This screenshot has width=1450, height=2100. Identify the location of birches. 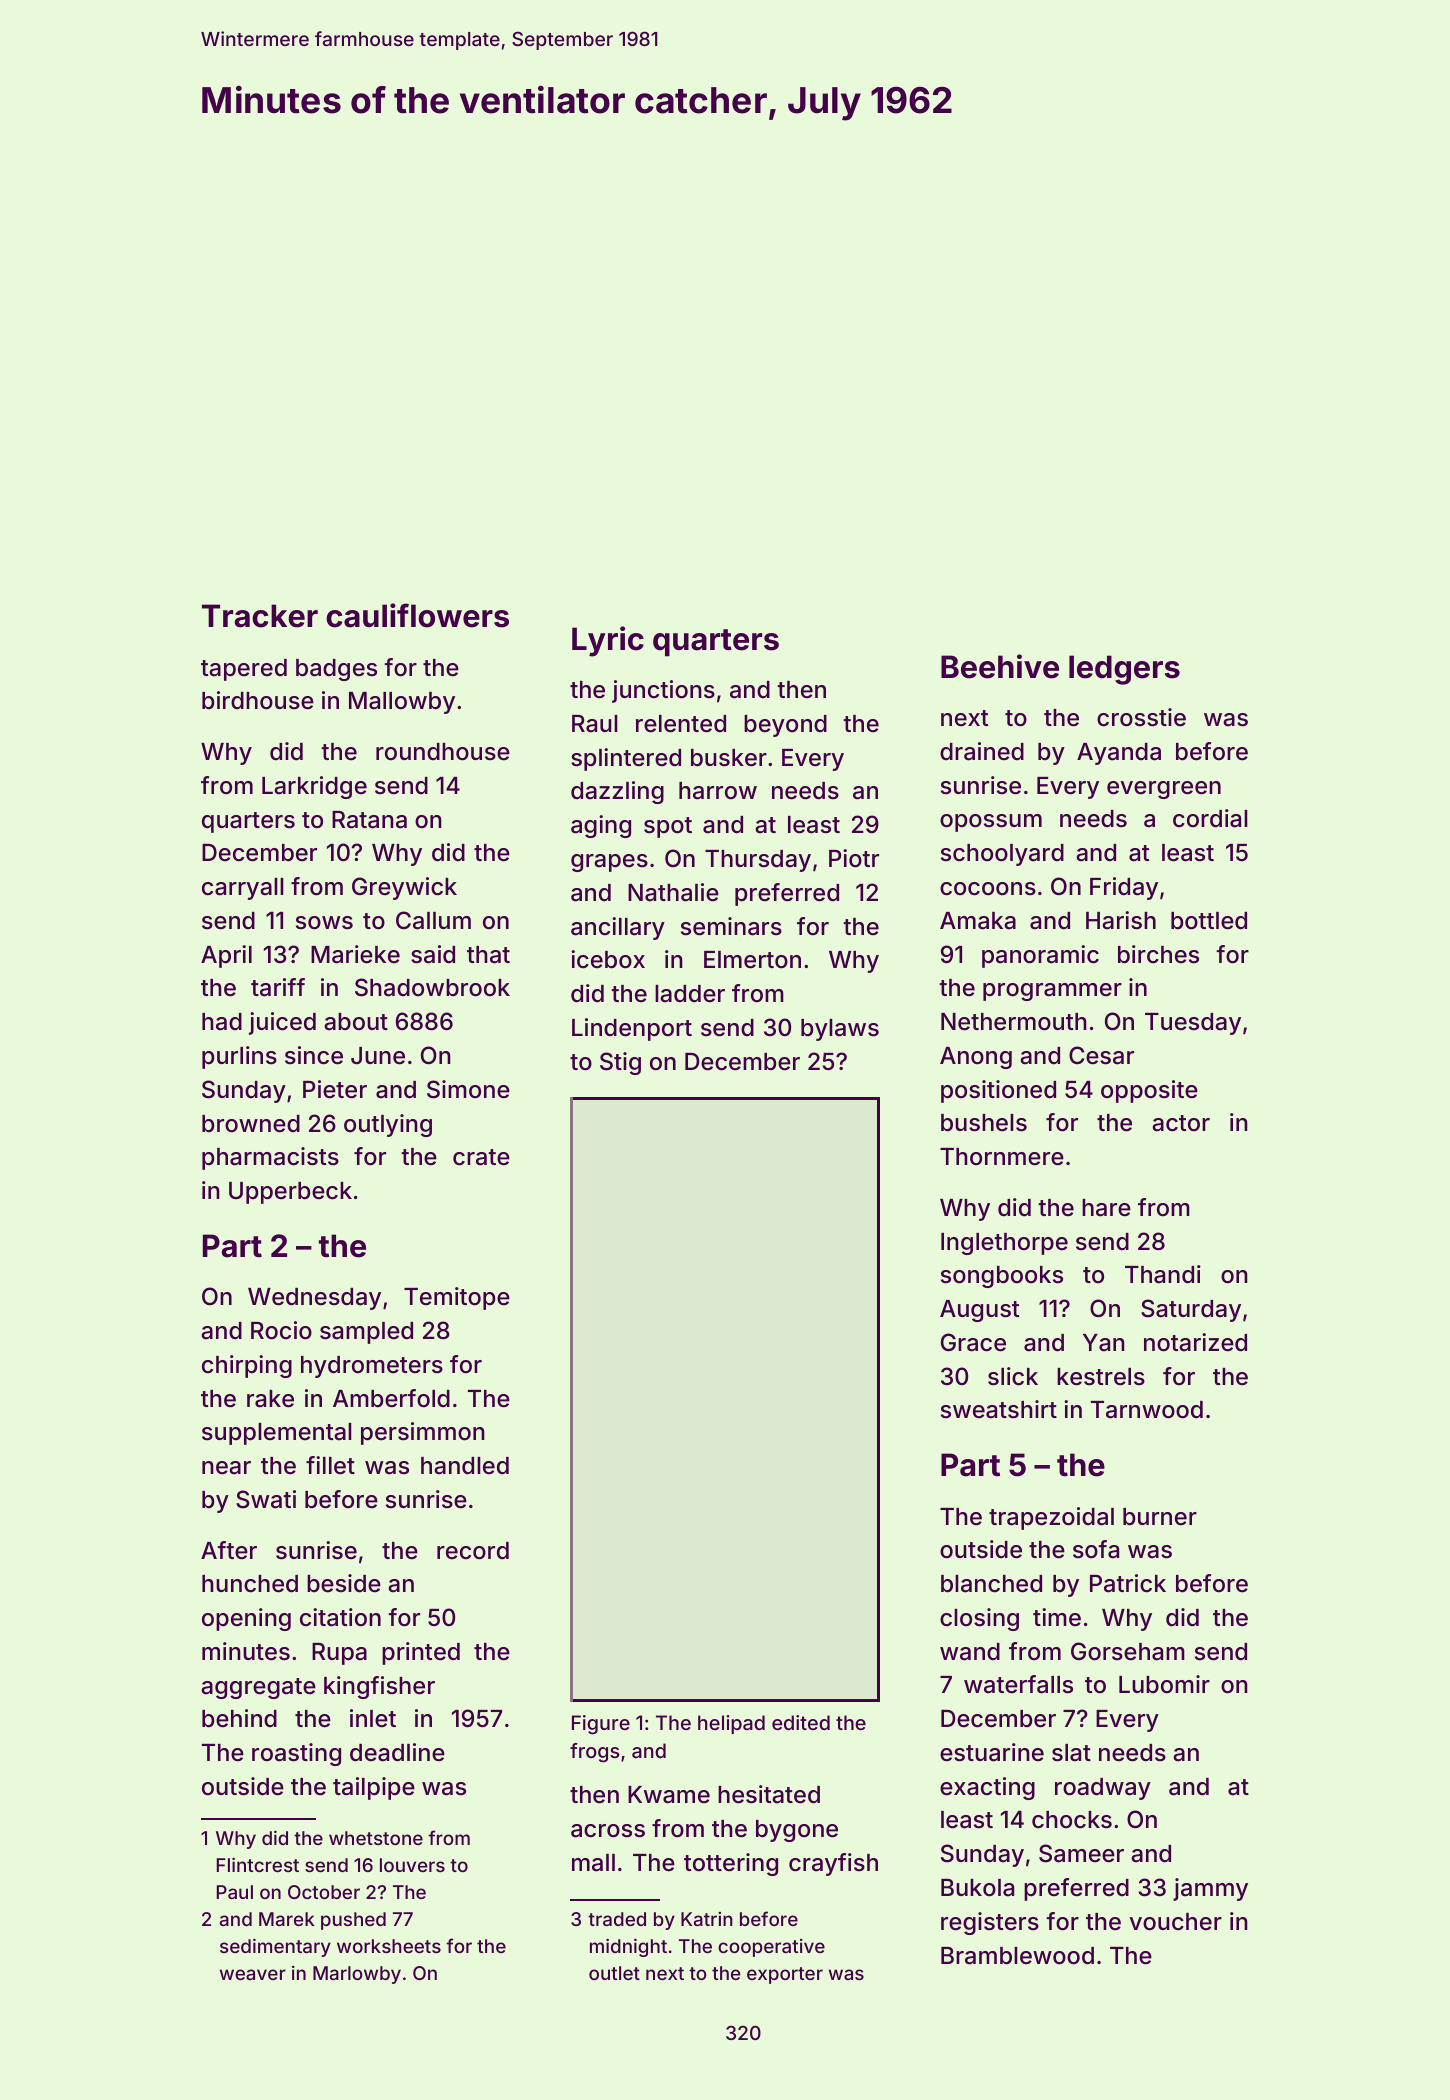
(1158, 954).
